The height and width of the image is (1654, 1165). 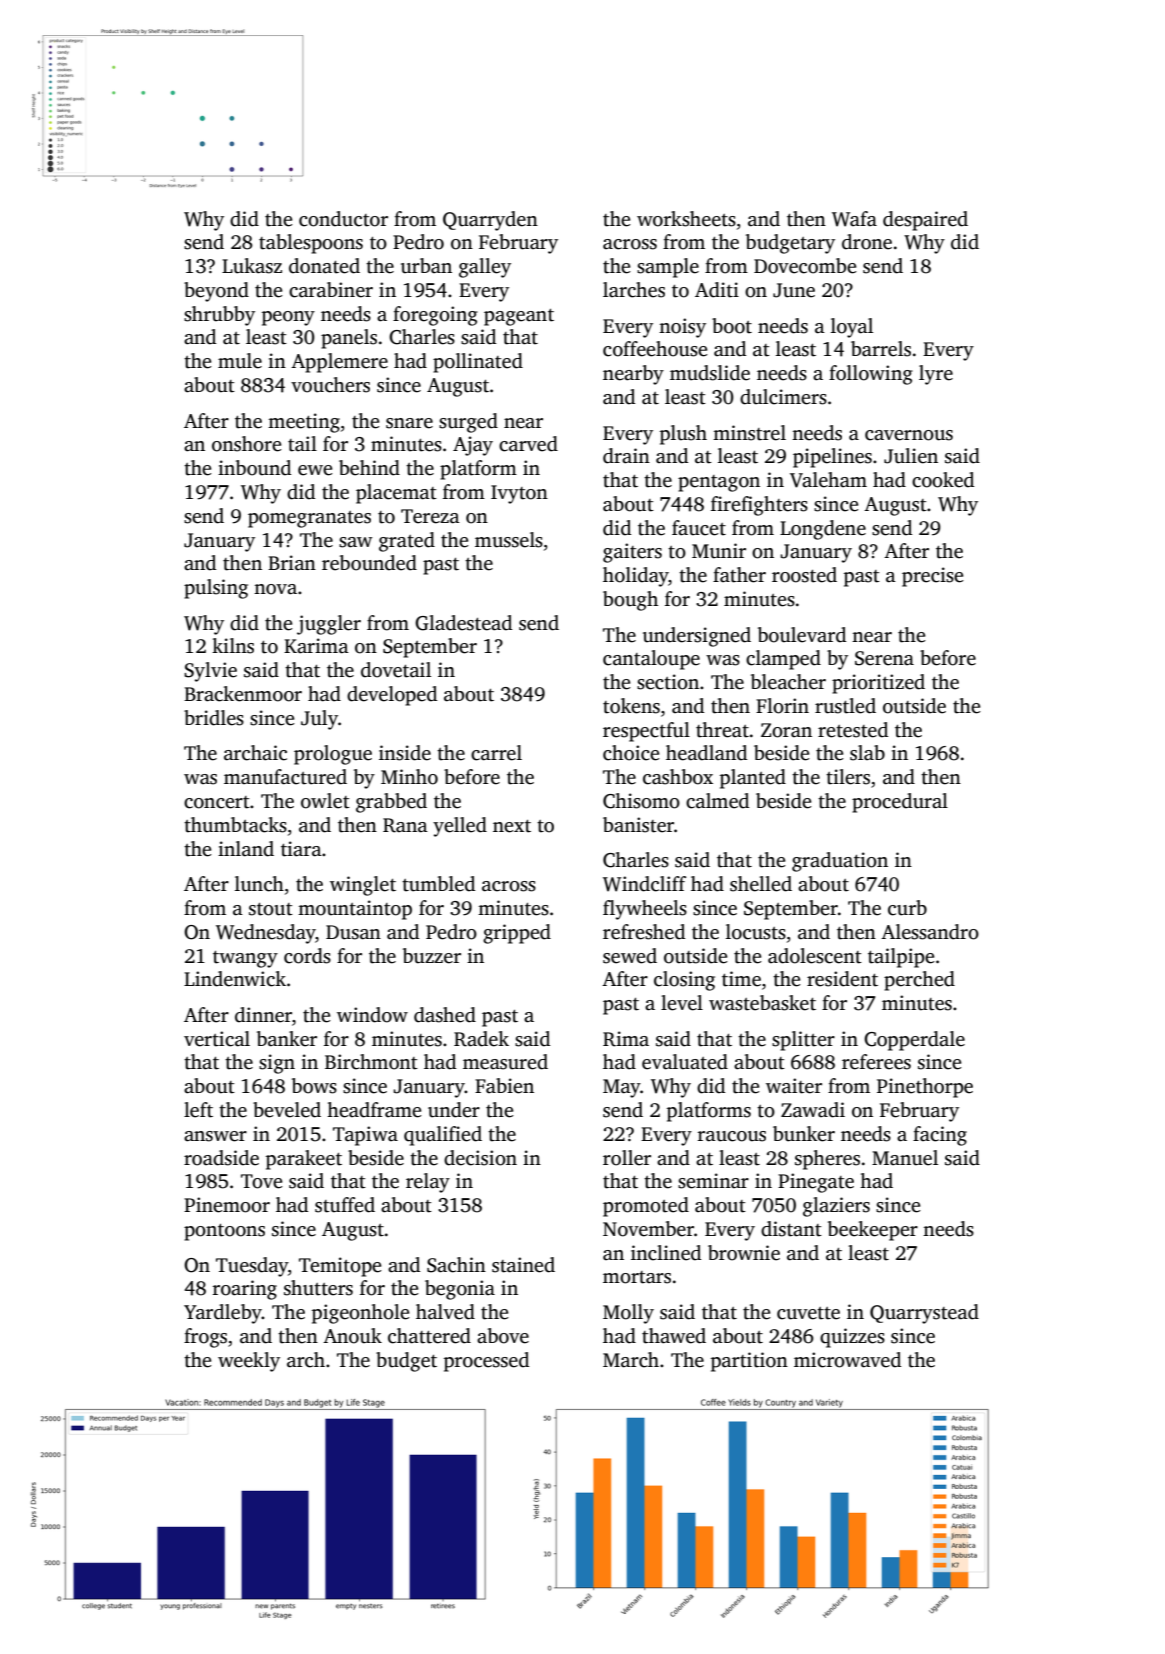 I want to click on gripped, so click(x=517, y=934).
